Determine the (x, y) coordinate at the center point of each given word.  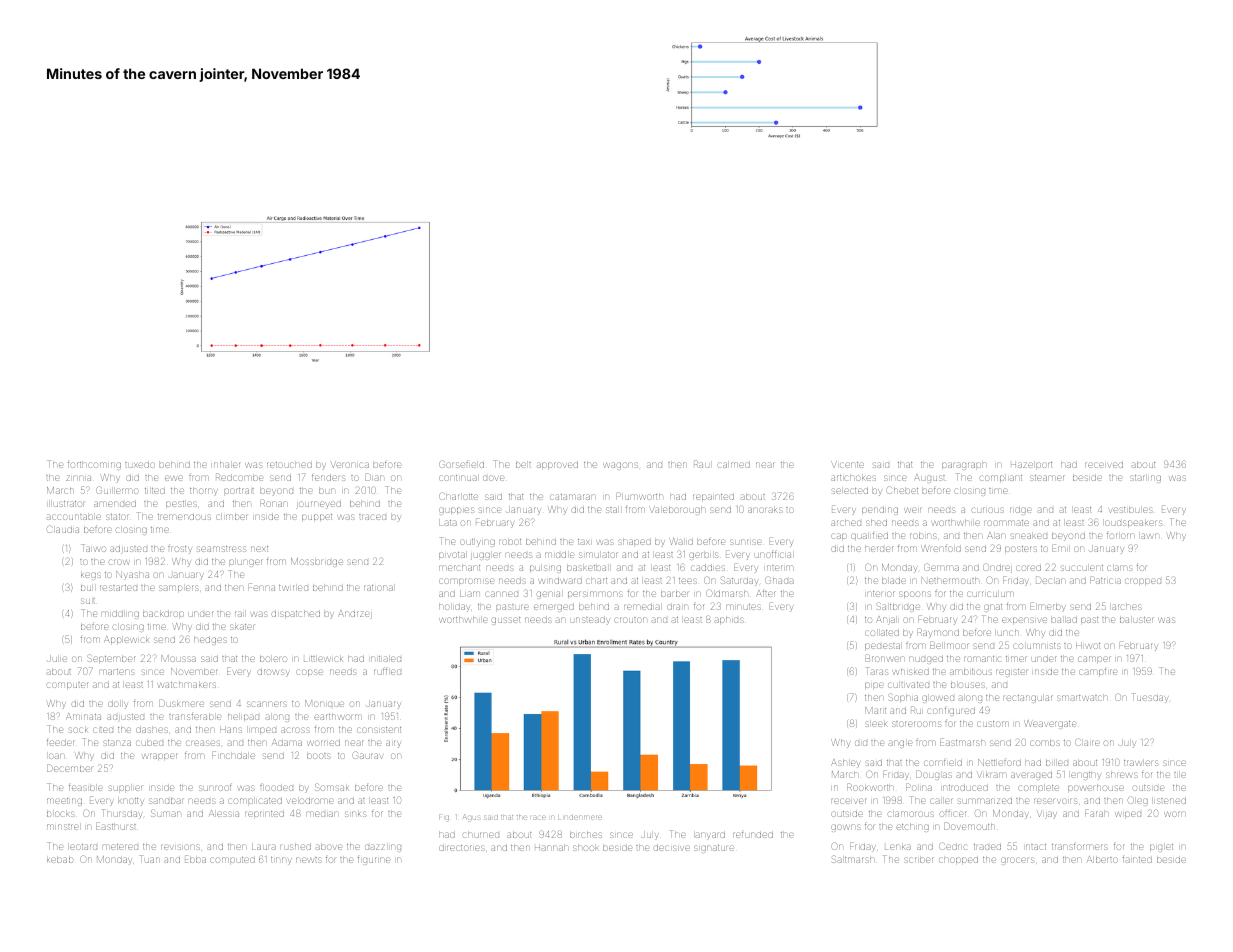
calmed (734, 465)
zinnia (78, 478)
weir (913, 510)
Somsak (332, 787)
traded (987, 847)
